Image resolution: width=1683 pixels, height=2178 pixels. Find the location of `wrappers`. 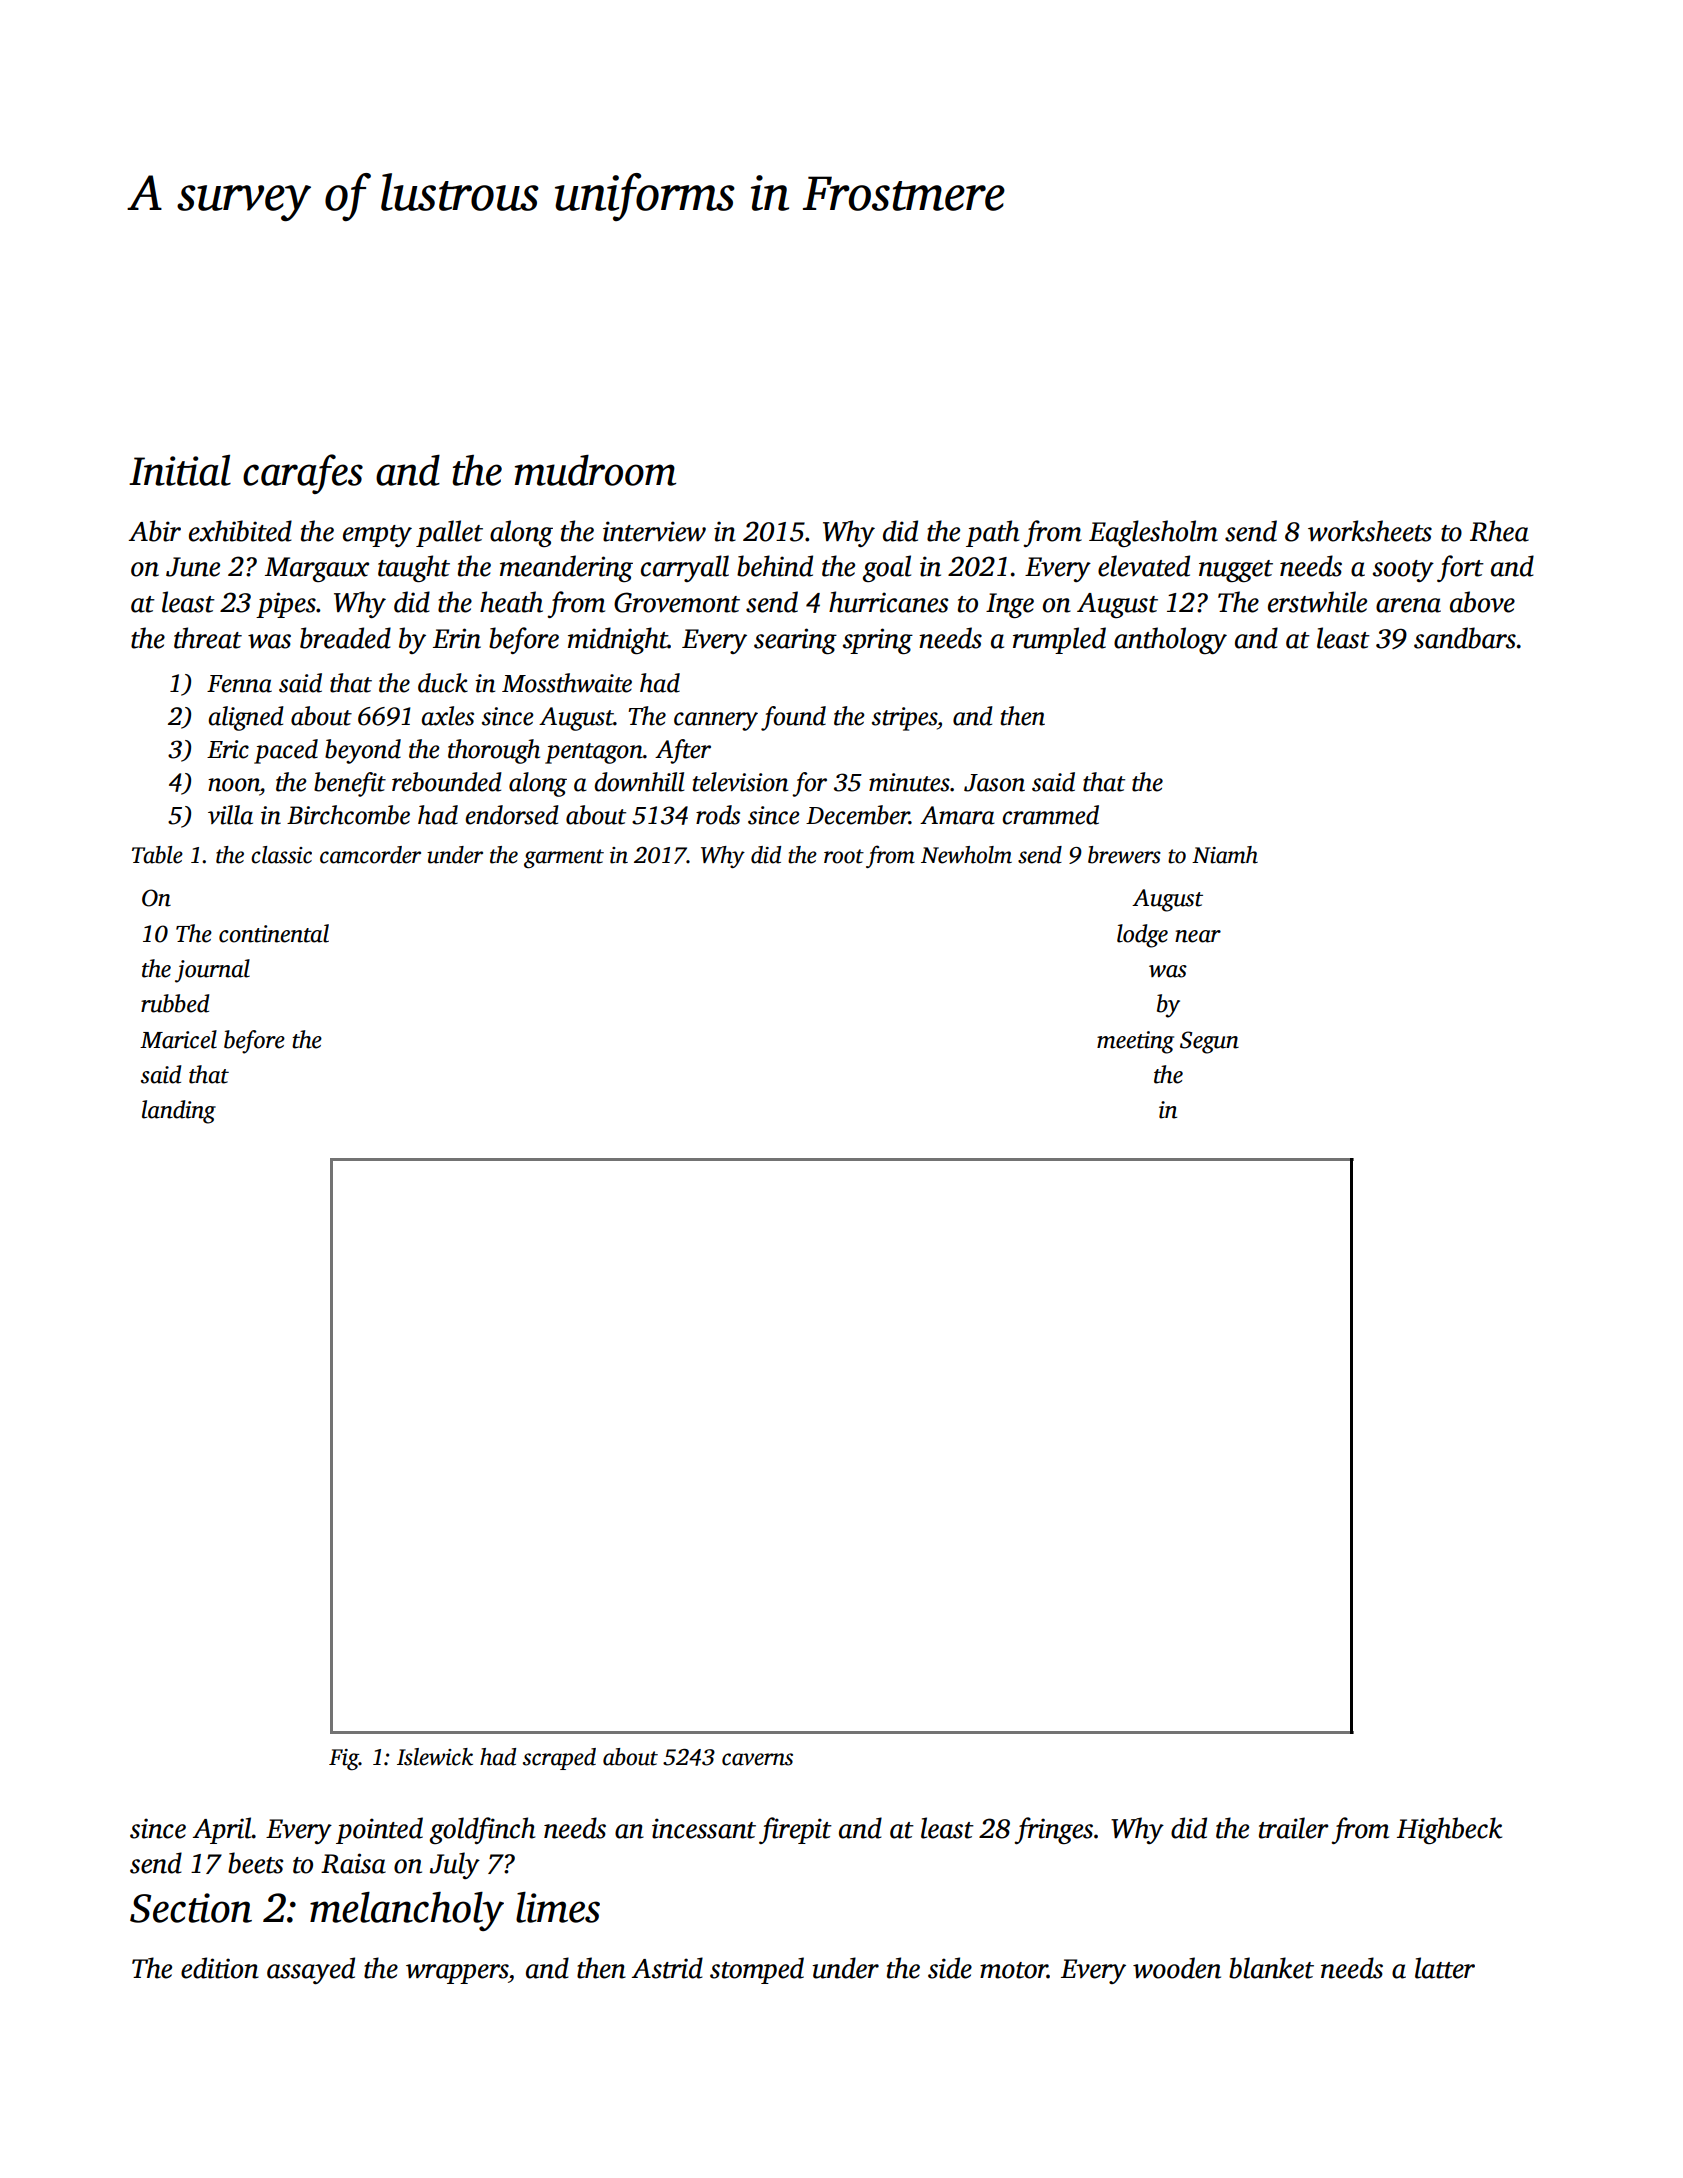

wrappers is located at coordinates (457, 1974).
